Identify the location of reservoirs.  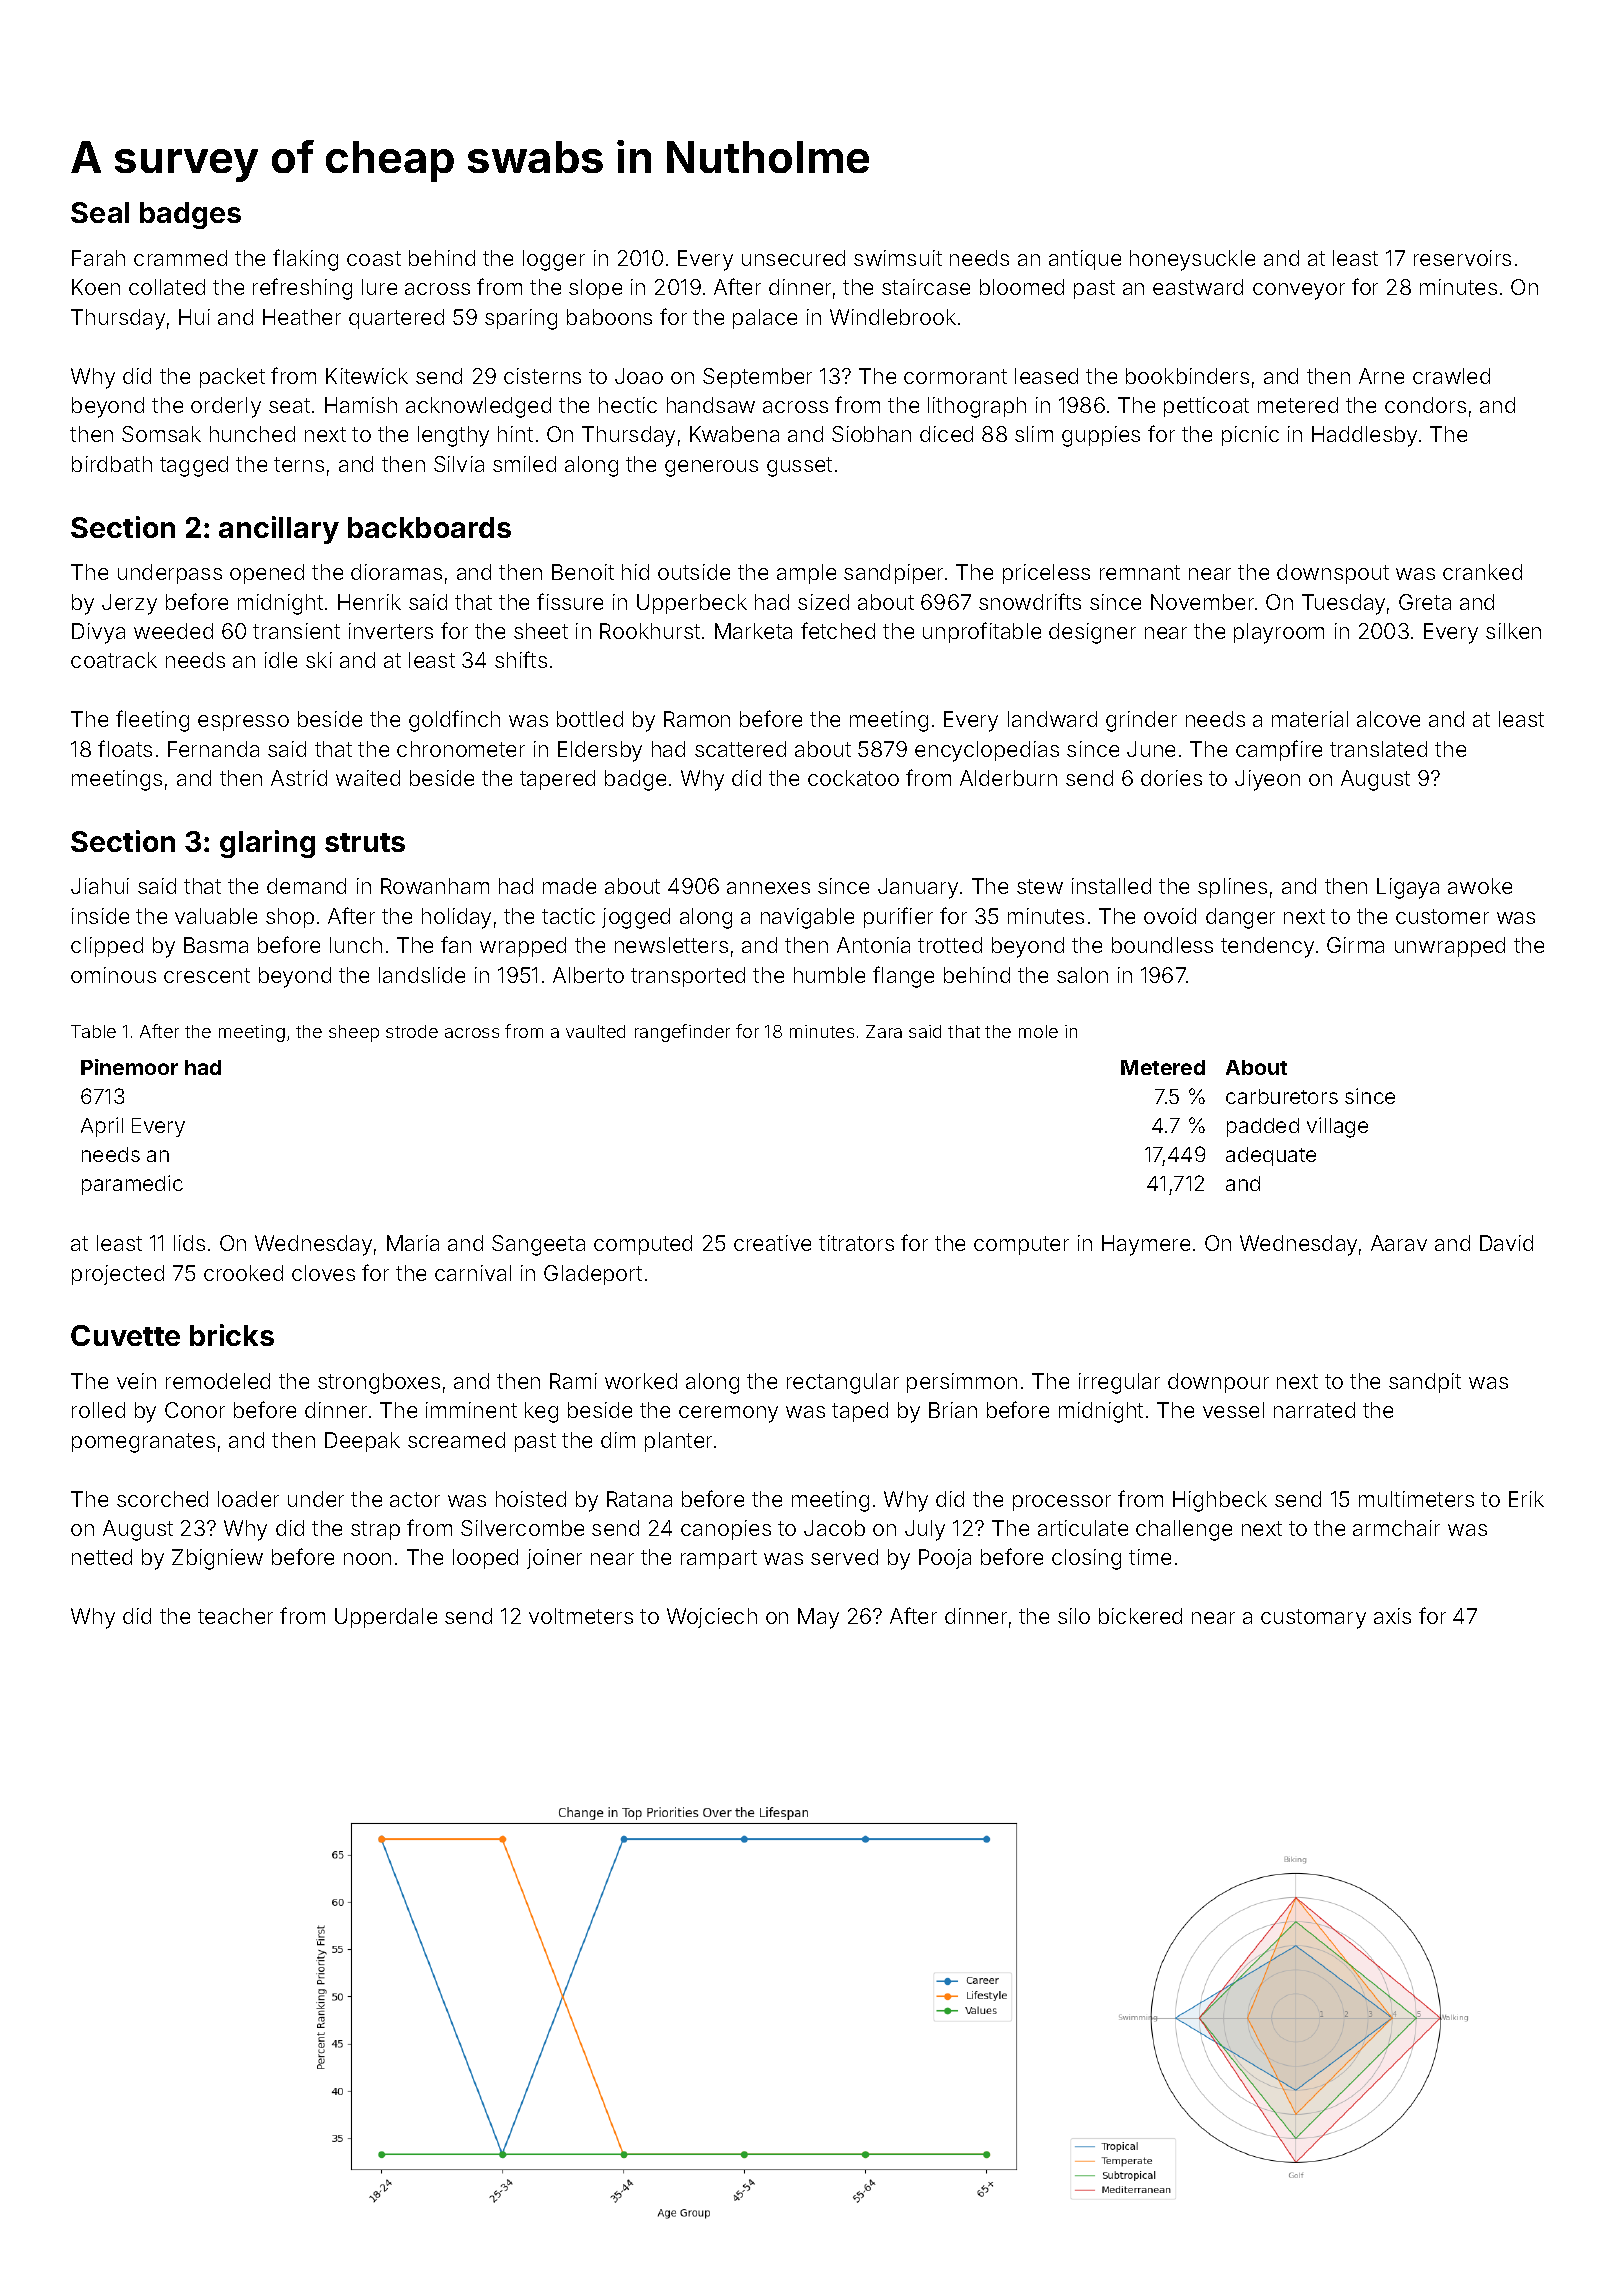
(1462, 258).
